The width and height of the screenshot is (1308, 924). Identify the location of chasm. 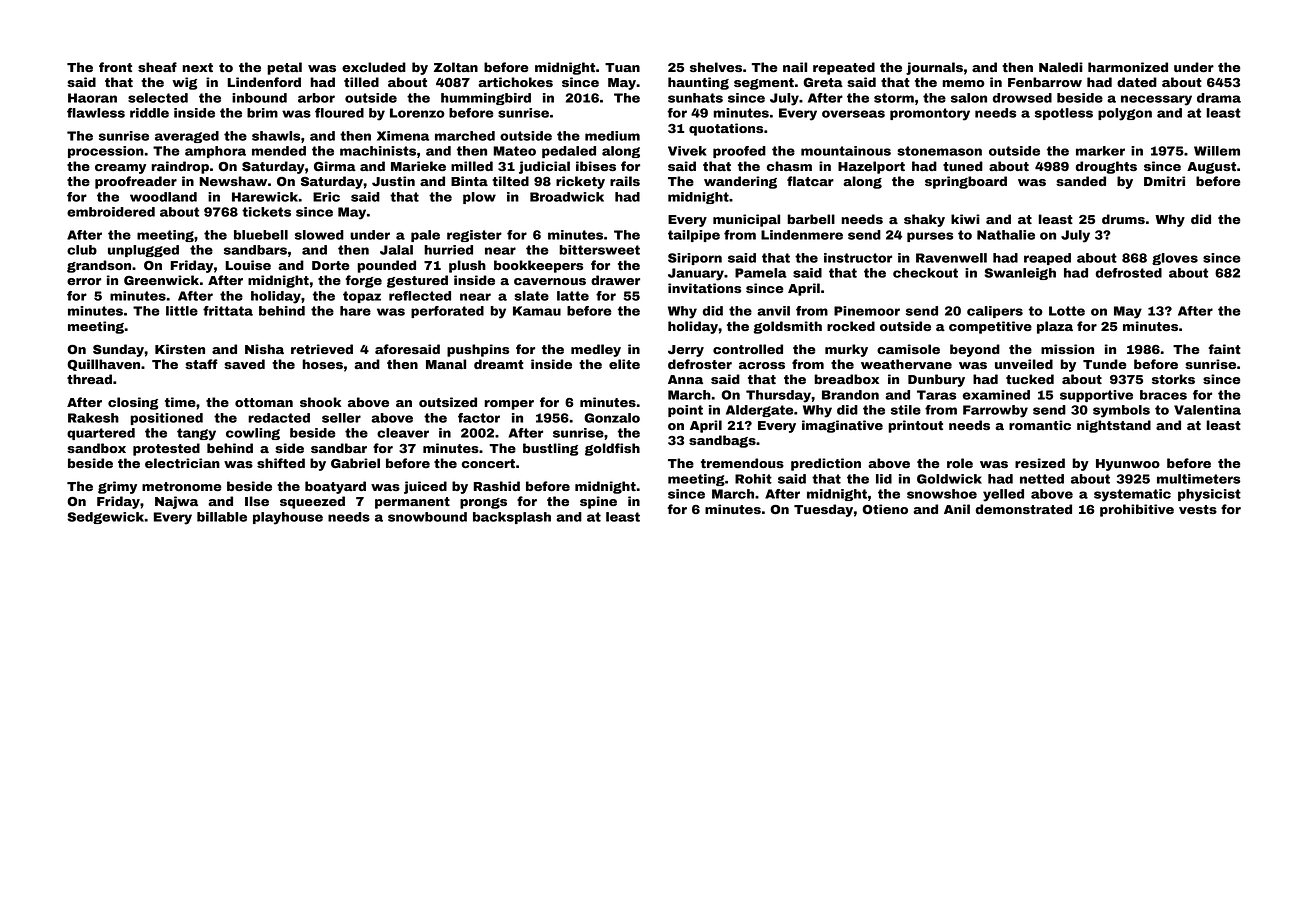
(789, 166).
